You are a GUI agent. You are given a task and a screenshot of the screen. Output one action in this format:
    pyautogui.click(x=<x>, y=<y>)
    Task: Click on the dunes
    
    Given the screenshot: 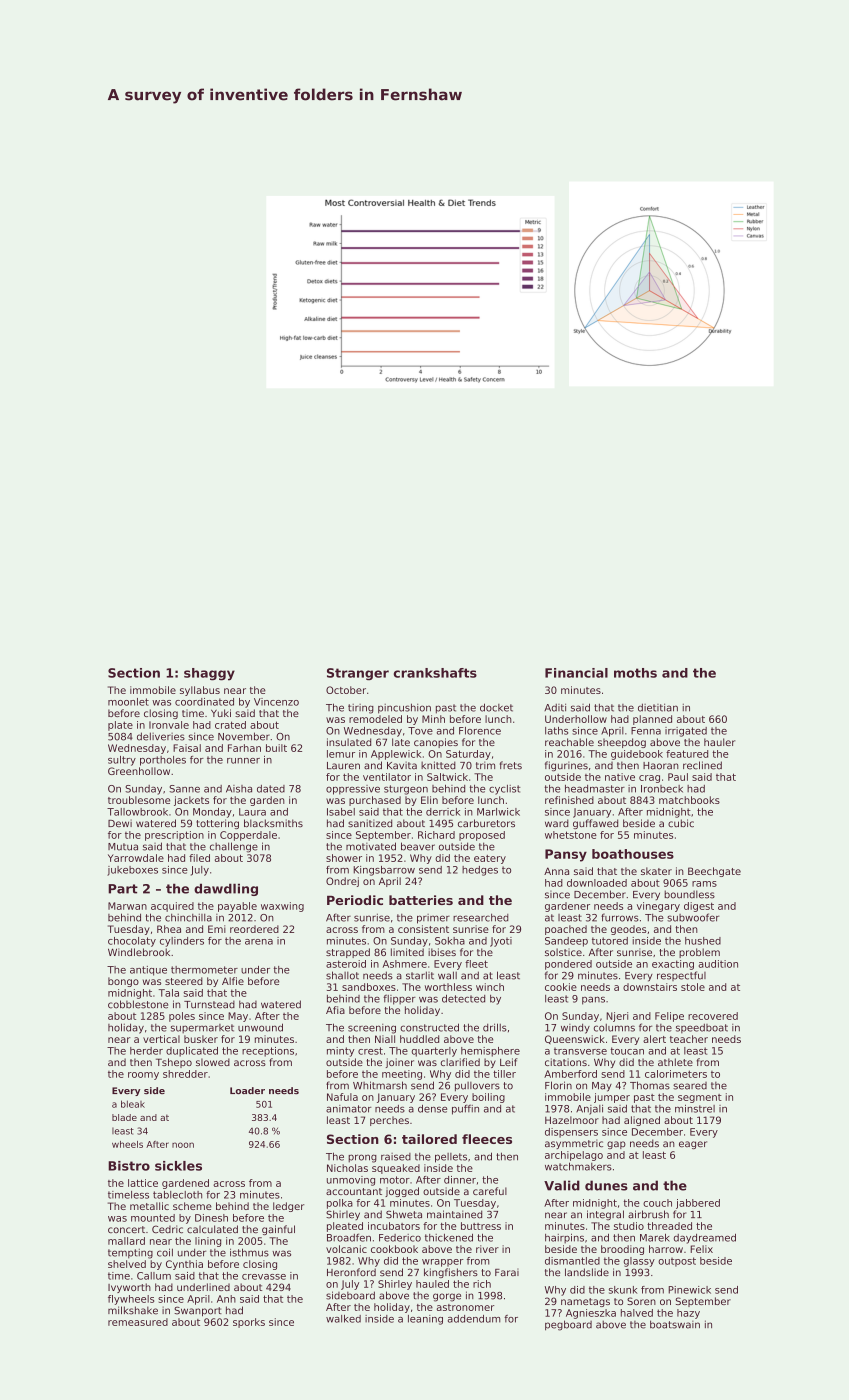 What is the action you would take?
    pyautogui.click(x=606, y=1185)
